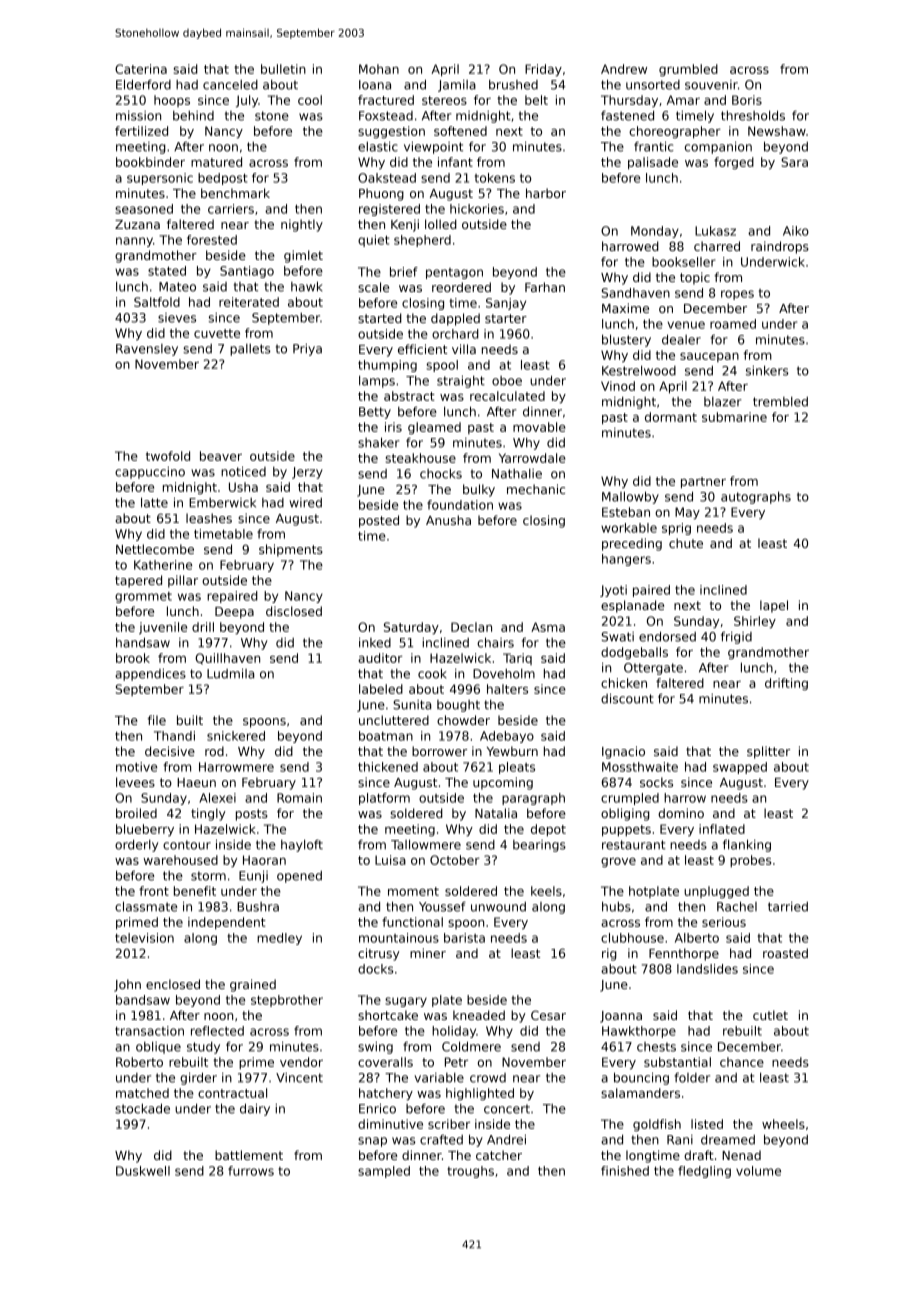 The height and width of the page is (1308, 924). What do you see at coordinates (433, 147) in the page?
I see `viewpoint` at bounding box center [433, 147].
